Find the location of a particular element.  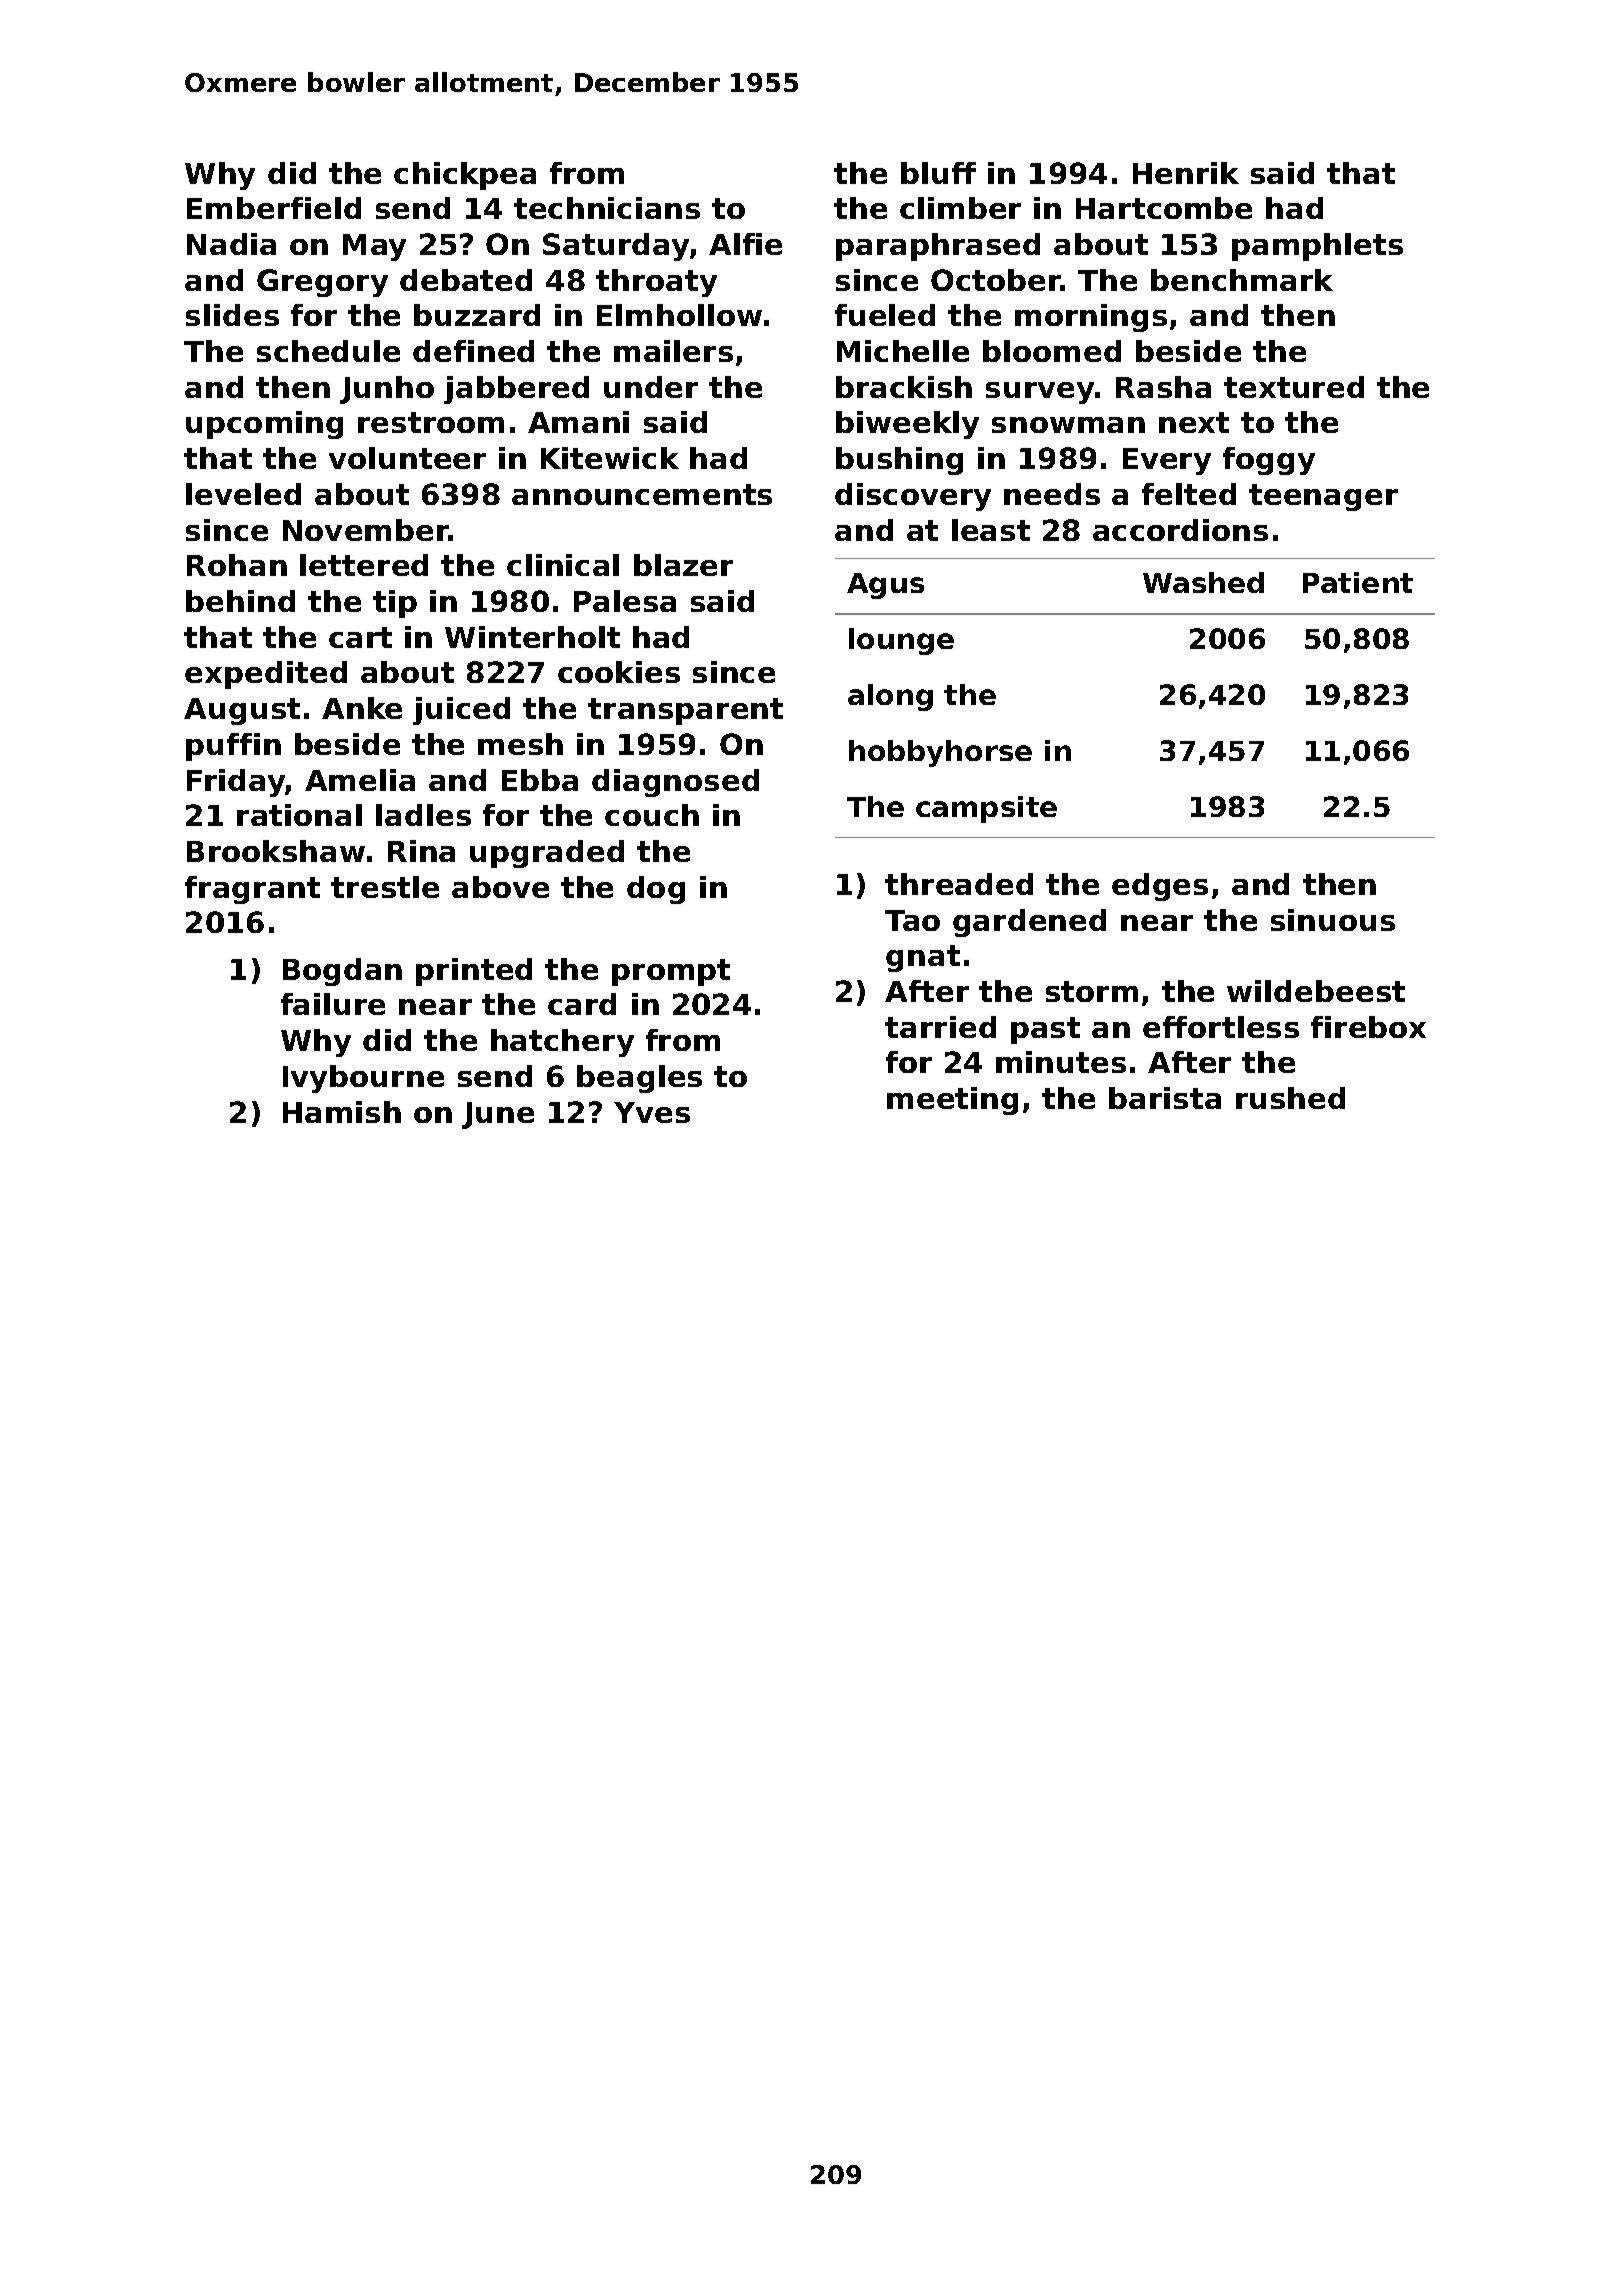

benchmark is located at coordinates (1242, 280).
